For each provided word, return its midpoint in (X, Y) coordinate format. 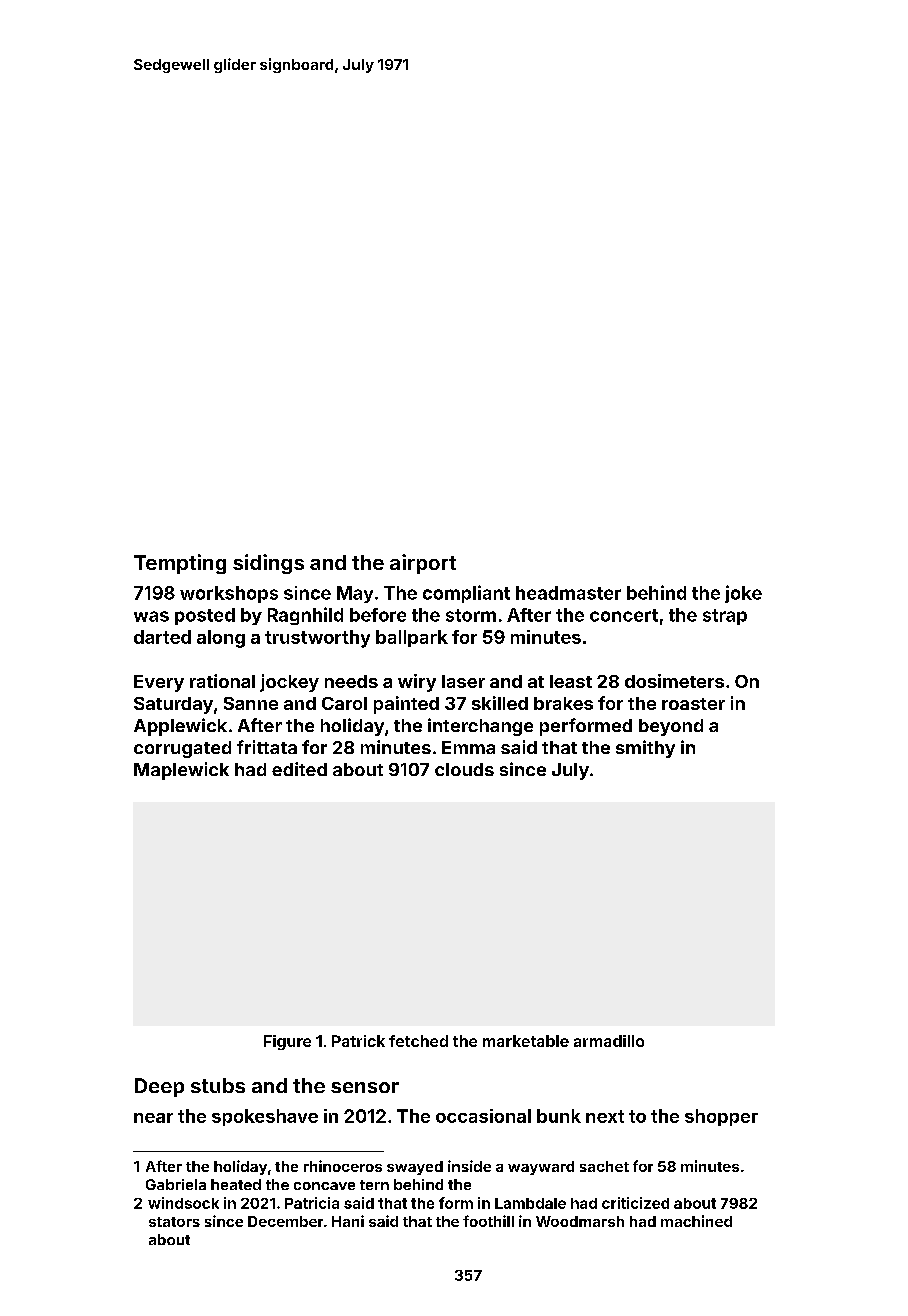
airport (423, 564)
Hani (348, 1221)
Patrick (358, 1041)
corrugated (182, 749)
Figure (287, 1042)
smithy (645, 749)
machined (696, 1221)
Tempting (180, 564)
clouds (464, 769)
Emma (468, 747)
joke (743, 594)
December (285, 1221)
